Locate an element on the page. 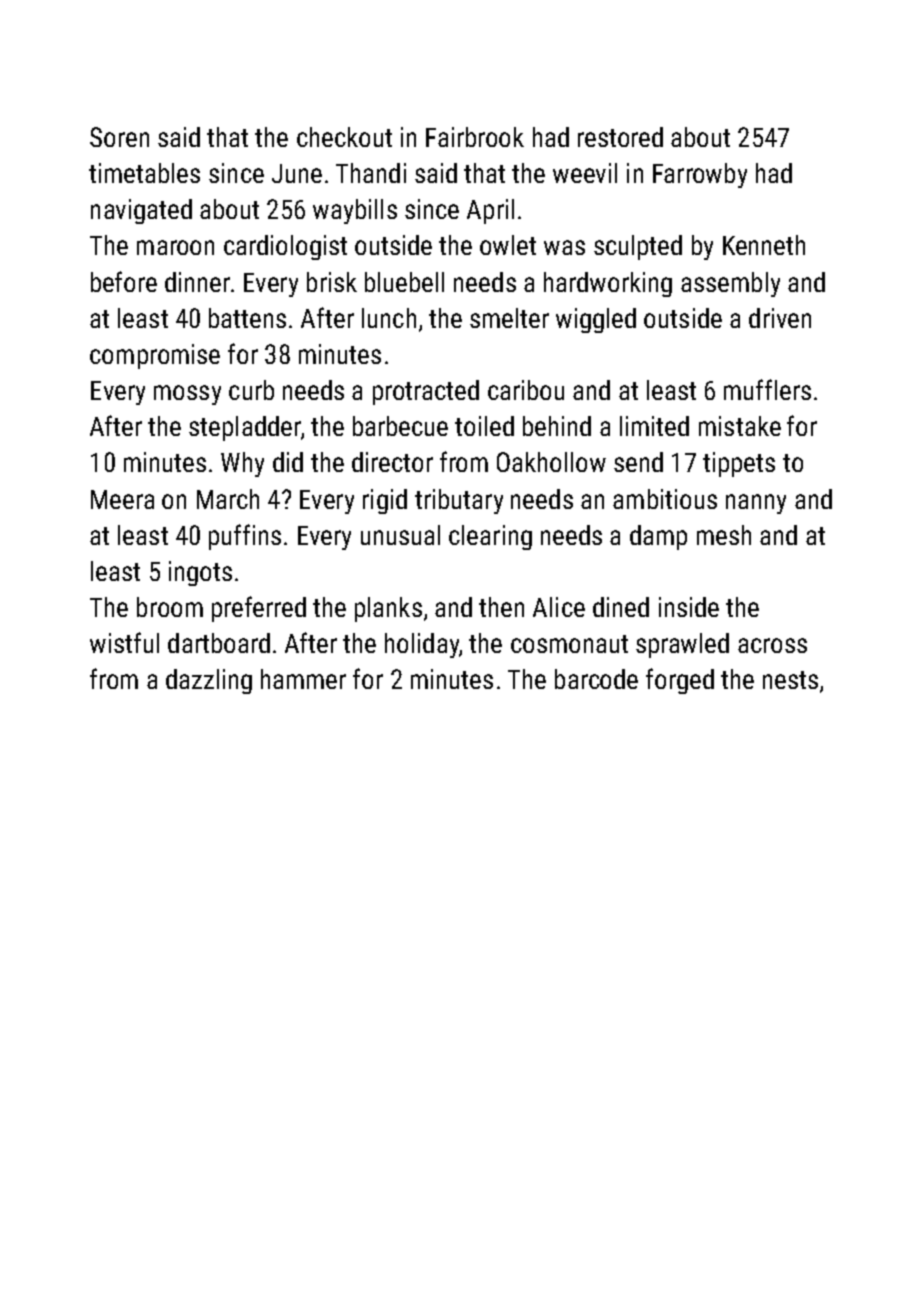 Image resolution: width=924 pixels, height=1311 pixels. restored is located at coordinates (620, 137).
